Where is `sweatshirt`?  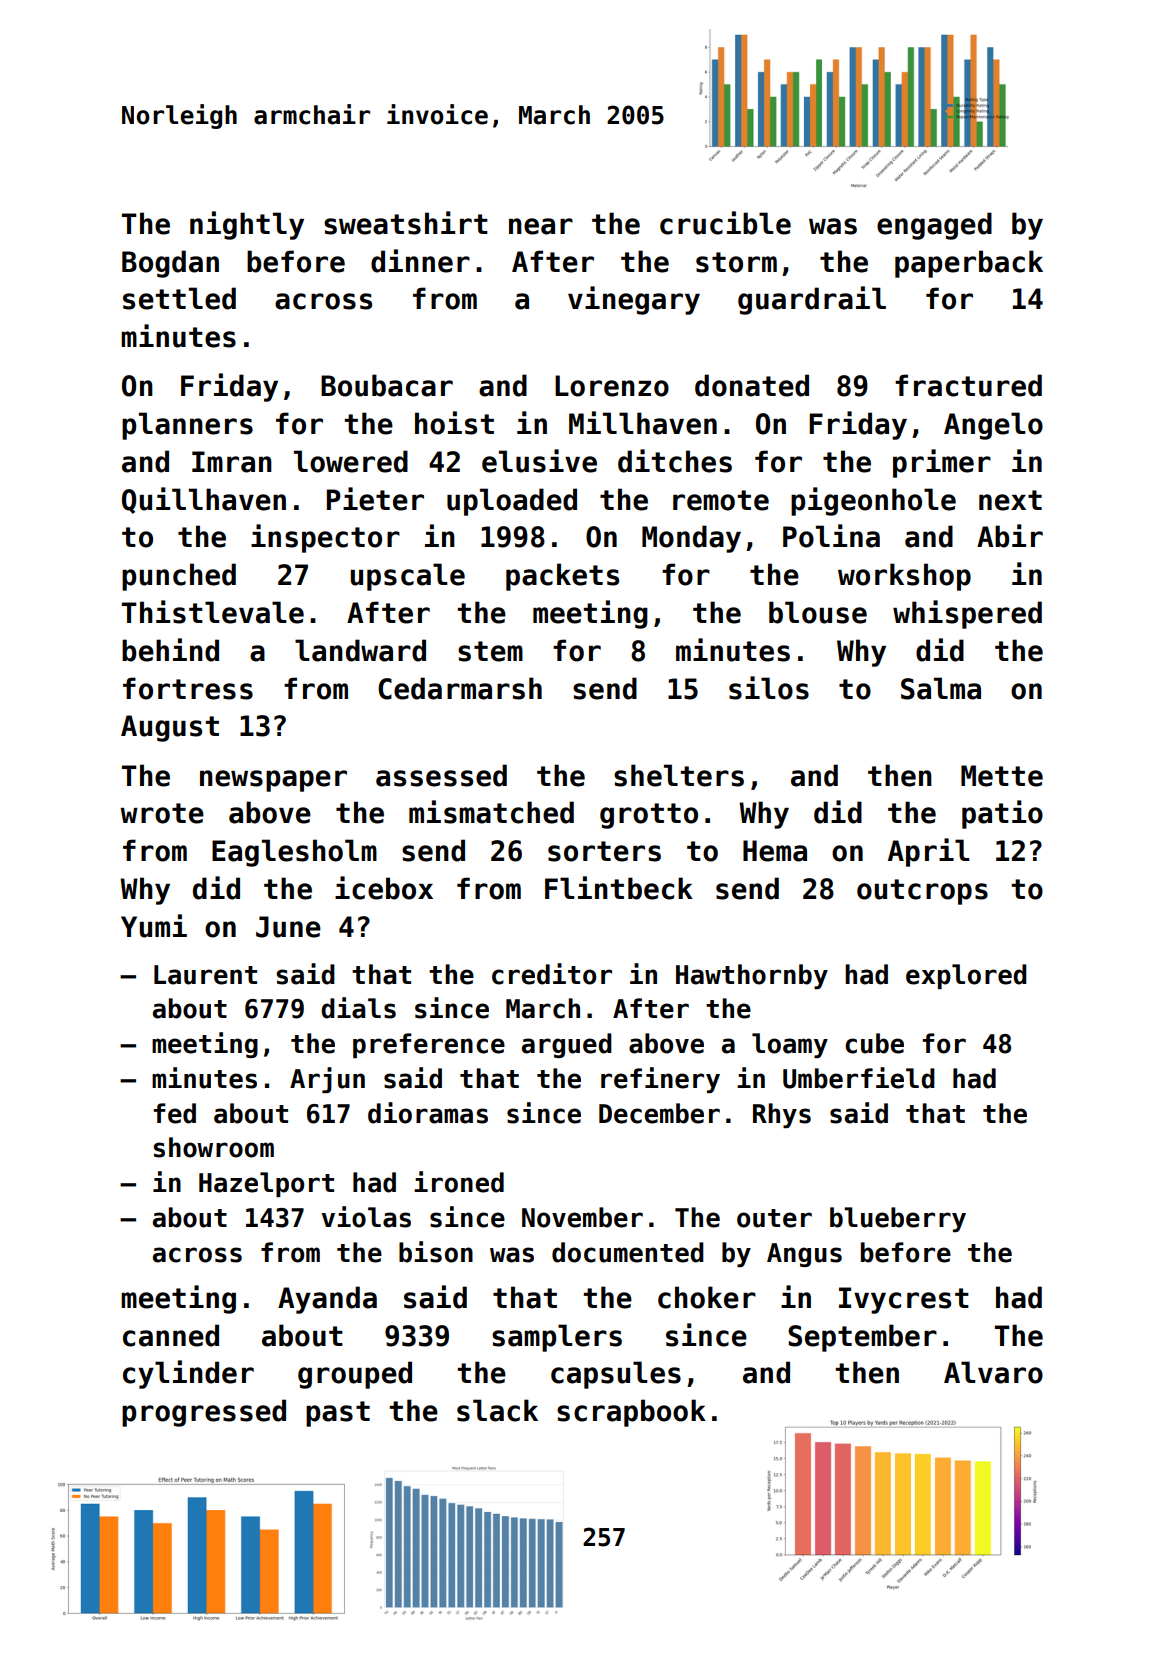
sweatshirt is located at coordinates (406, 223).
